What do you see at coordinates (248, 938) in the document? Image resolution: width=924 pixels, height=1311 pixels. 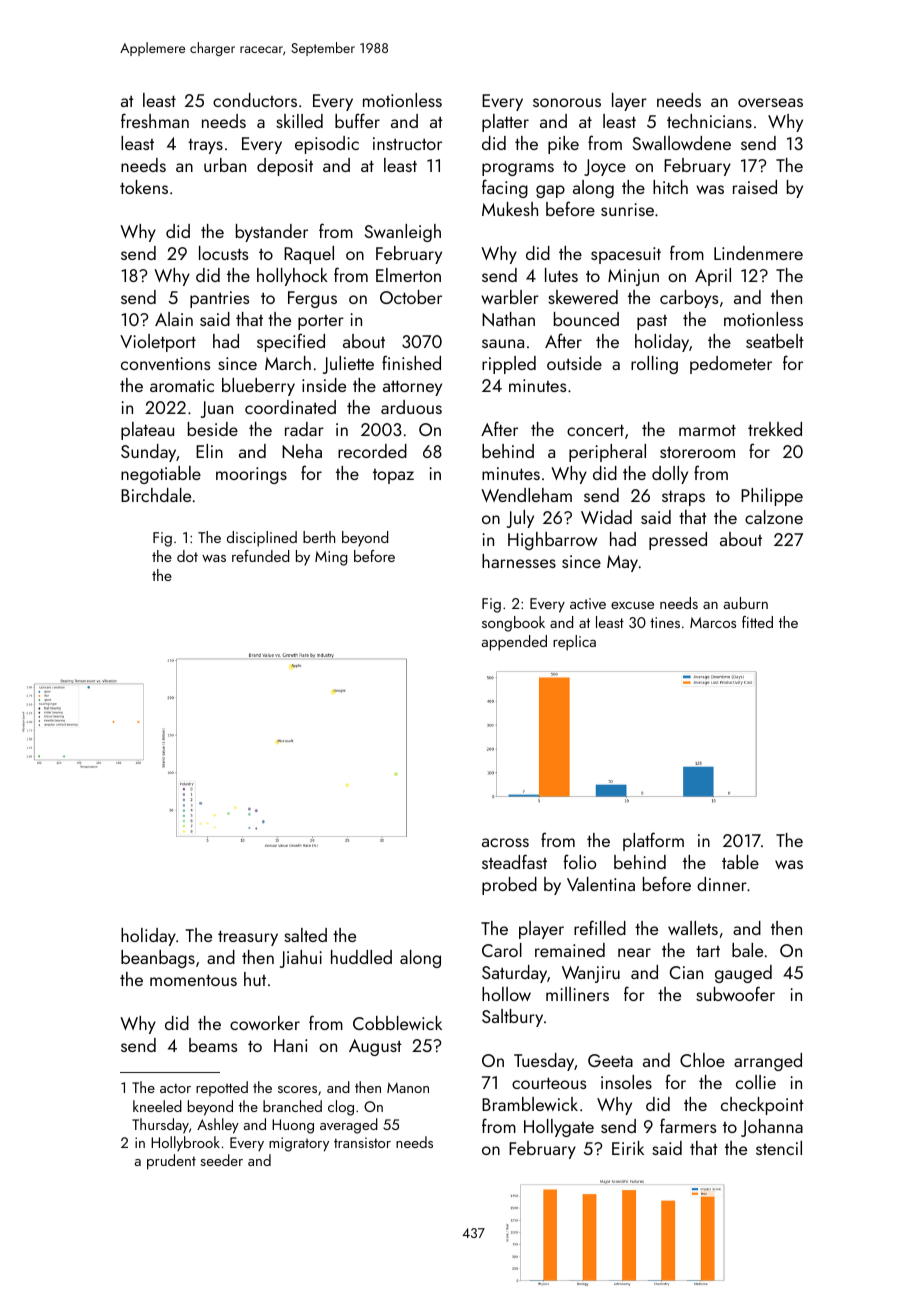 I see `treasury` at bounding box center [248, 938].
